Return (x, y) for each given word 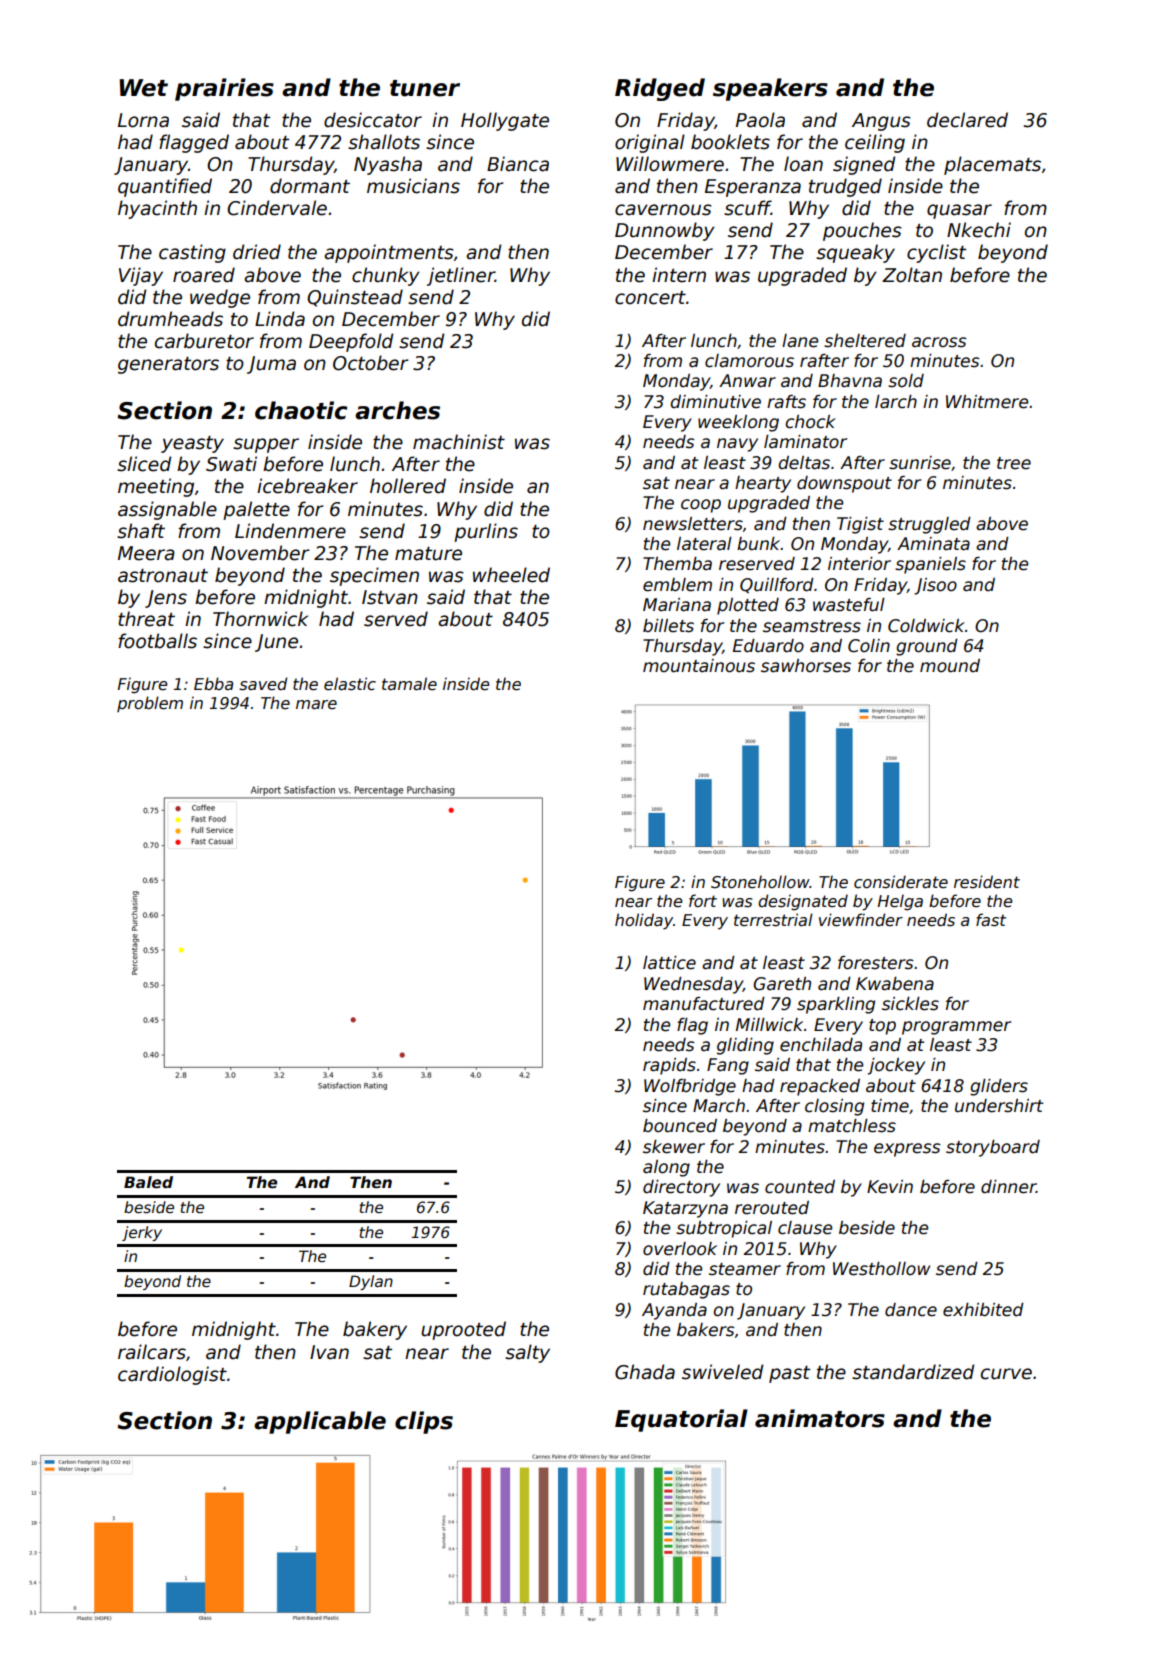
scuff (747, 208)
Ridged (660, 89)
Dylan (371, 1282)
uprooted (463, 1330)
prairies (224, 89)
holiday (644, 921)
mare (316, 704)
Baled (148, 1182)
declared (967, 120)
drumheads (170, 319)
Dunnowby (665, 231)
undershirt (999, 1106)
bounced (680, 1126)
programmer (956, 1028)
